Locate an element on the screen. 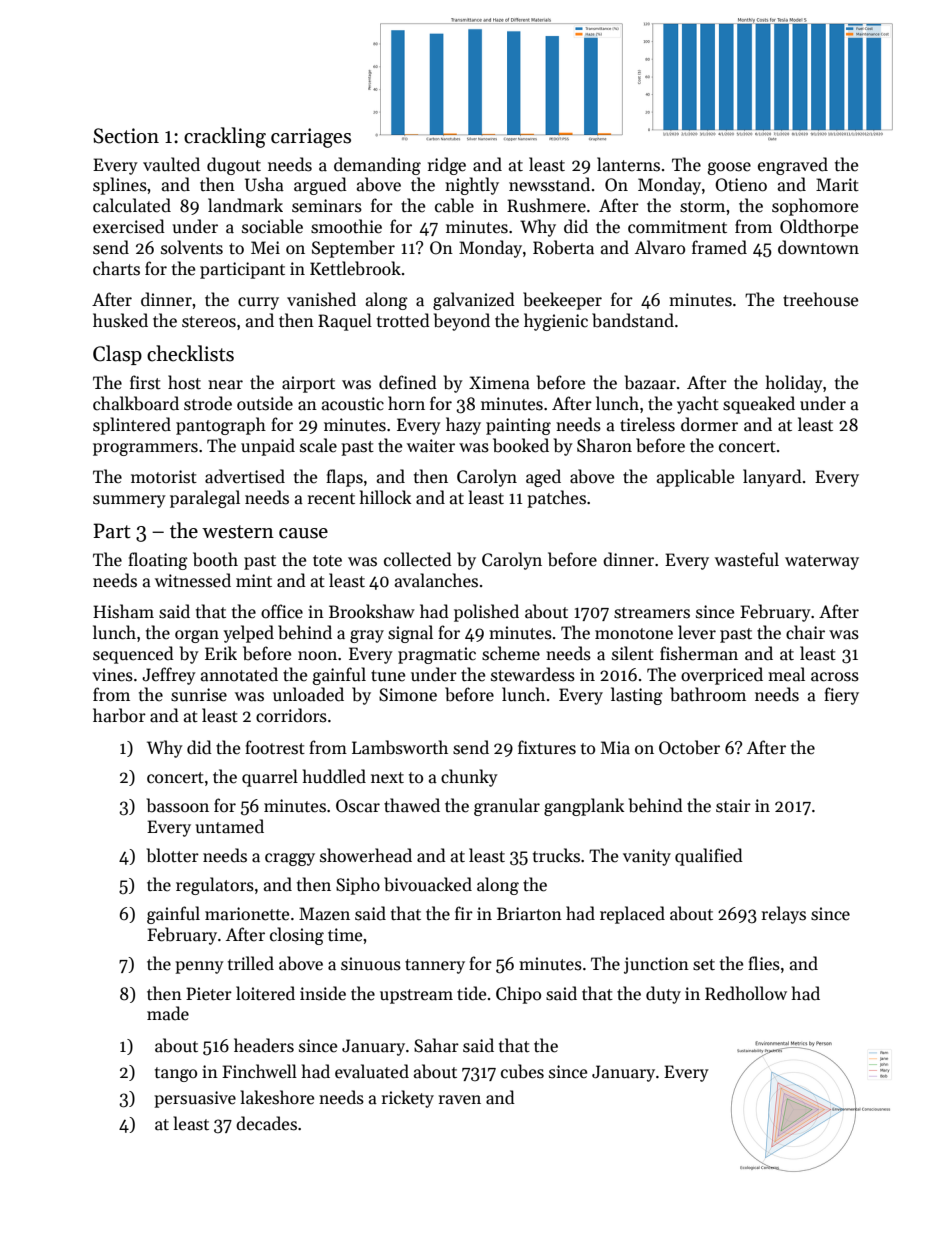 The width and height of the screenshot is (952, 1233). penny is located at coordinates (199, 967).
